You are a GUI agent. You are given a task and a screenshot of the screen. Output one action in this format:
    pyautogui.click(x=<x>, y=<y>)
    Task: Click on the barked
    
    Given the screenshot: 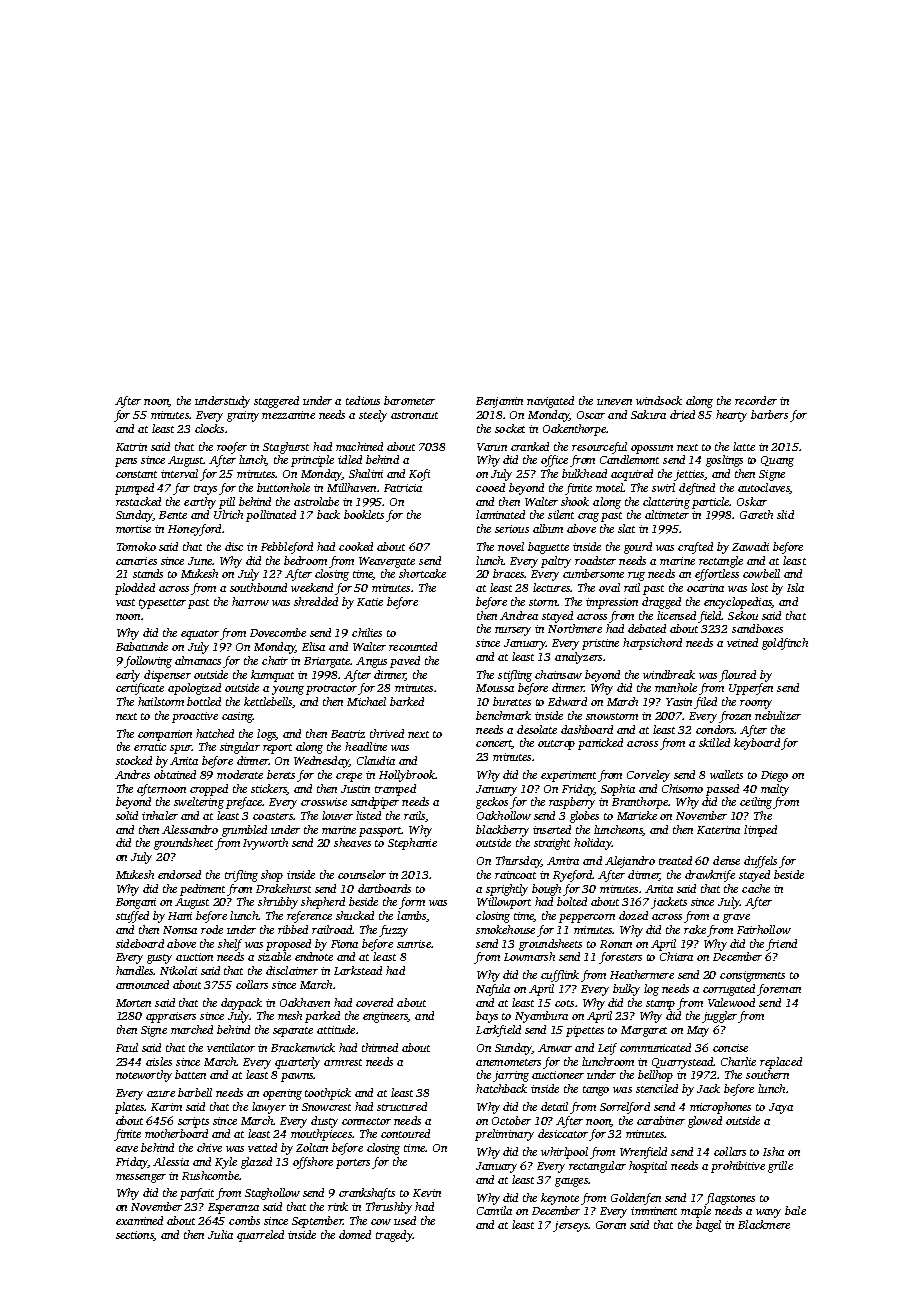 What is the action you would take?
    pyautogui.click(x=407, y=701)
